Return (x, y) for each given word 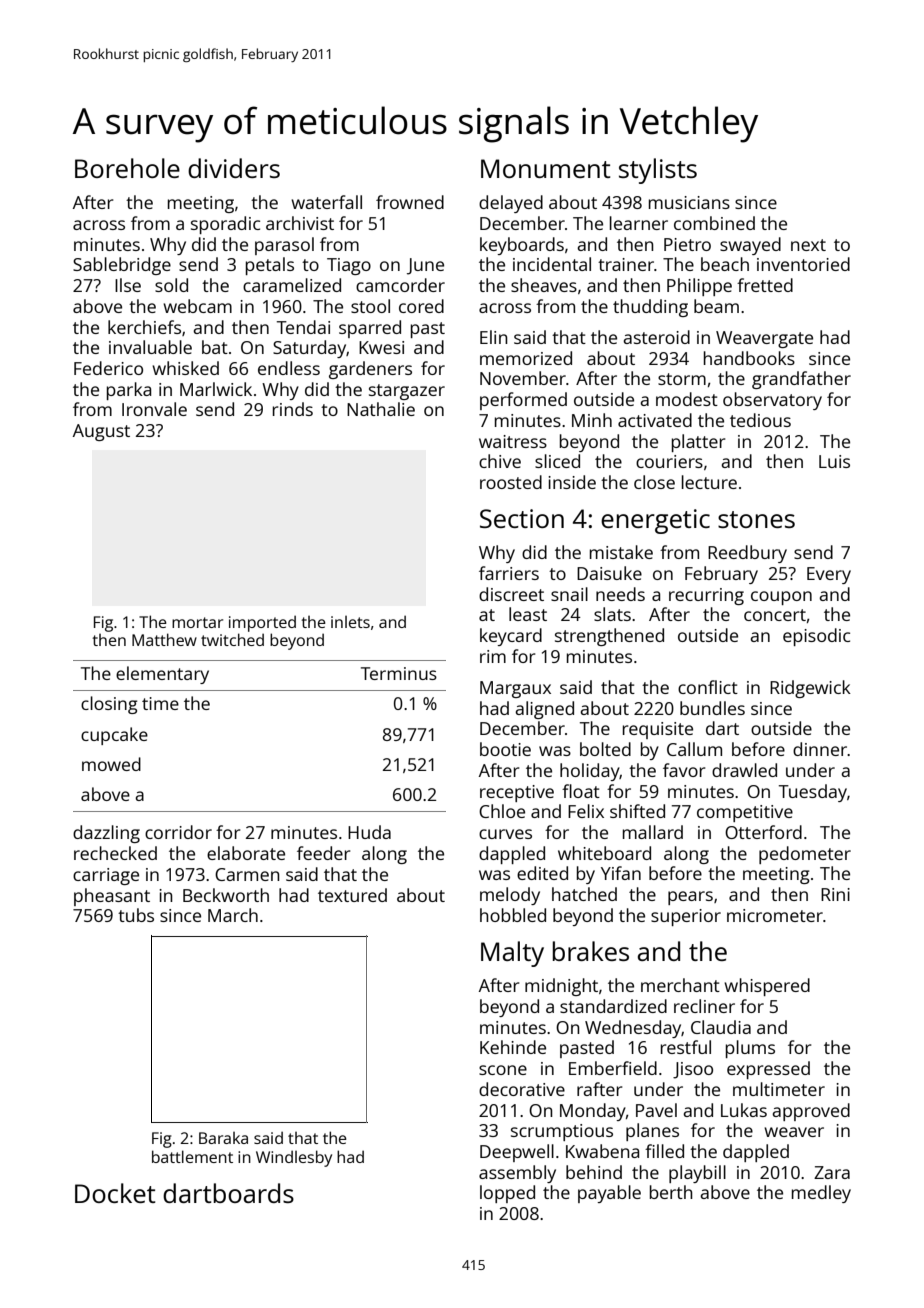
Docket (115, 1193)
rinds (293, 409)
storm (682, 379)
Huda (369, 832)
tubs (136, 915)
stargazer (407, 392)
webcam (197, 306)
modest (687, 399)
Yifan (621, 873)
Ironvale (154, 409)
